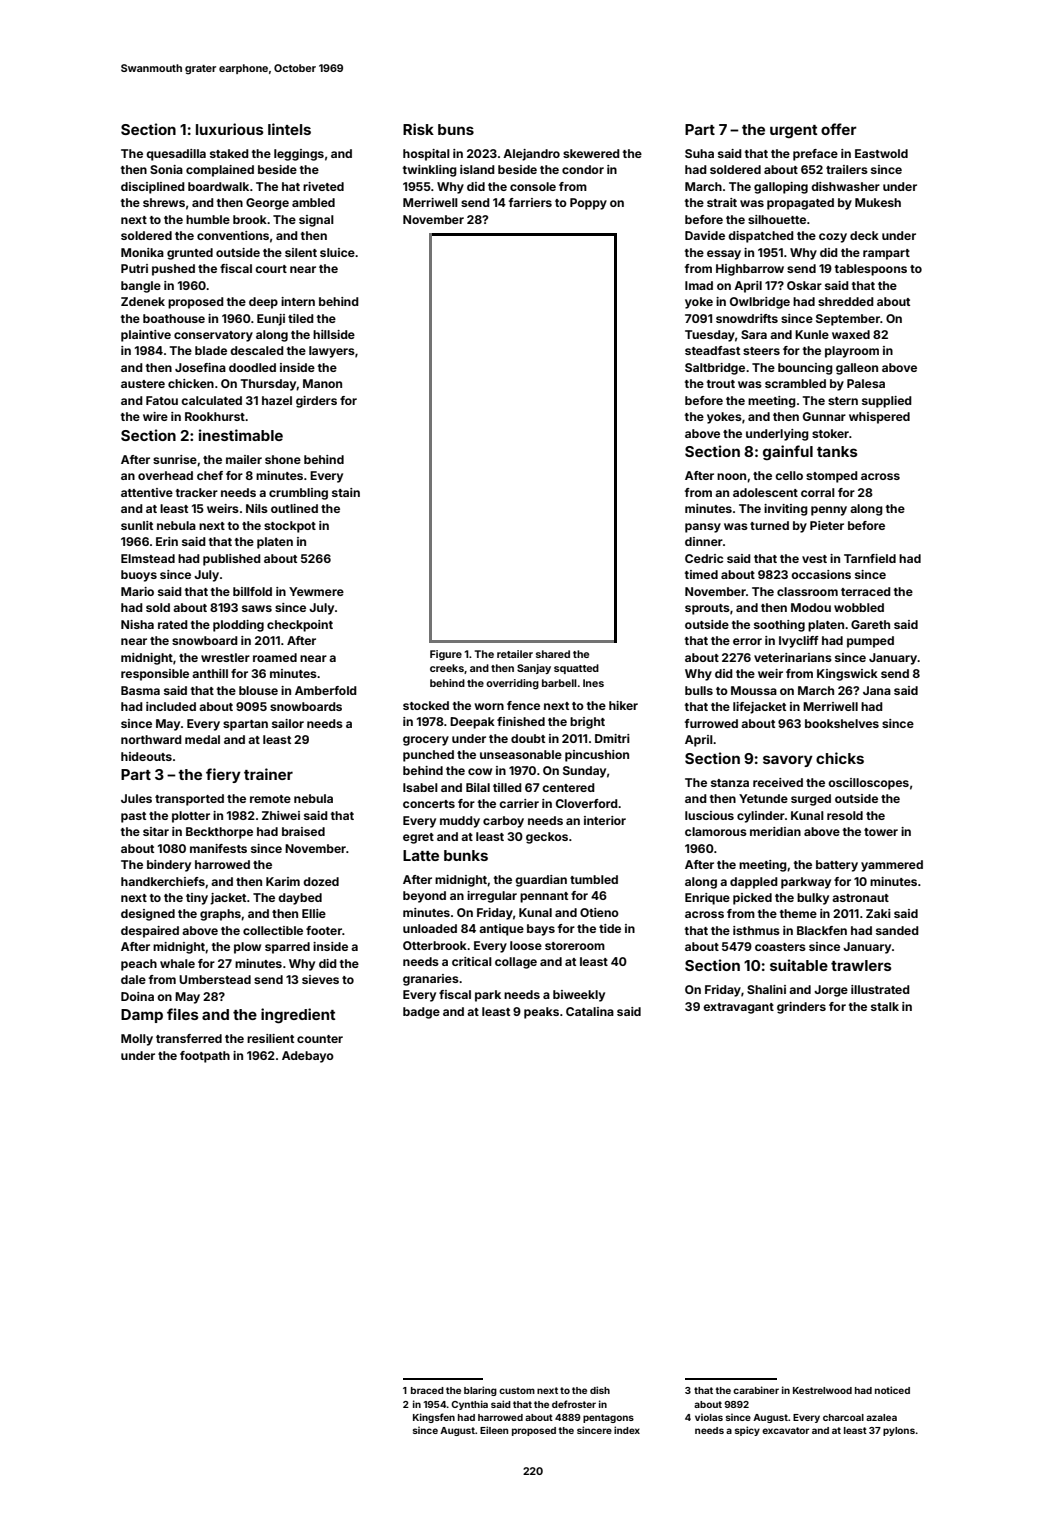  I want to click on custom, so click(517, 1390).
